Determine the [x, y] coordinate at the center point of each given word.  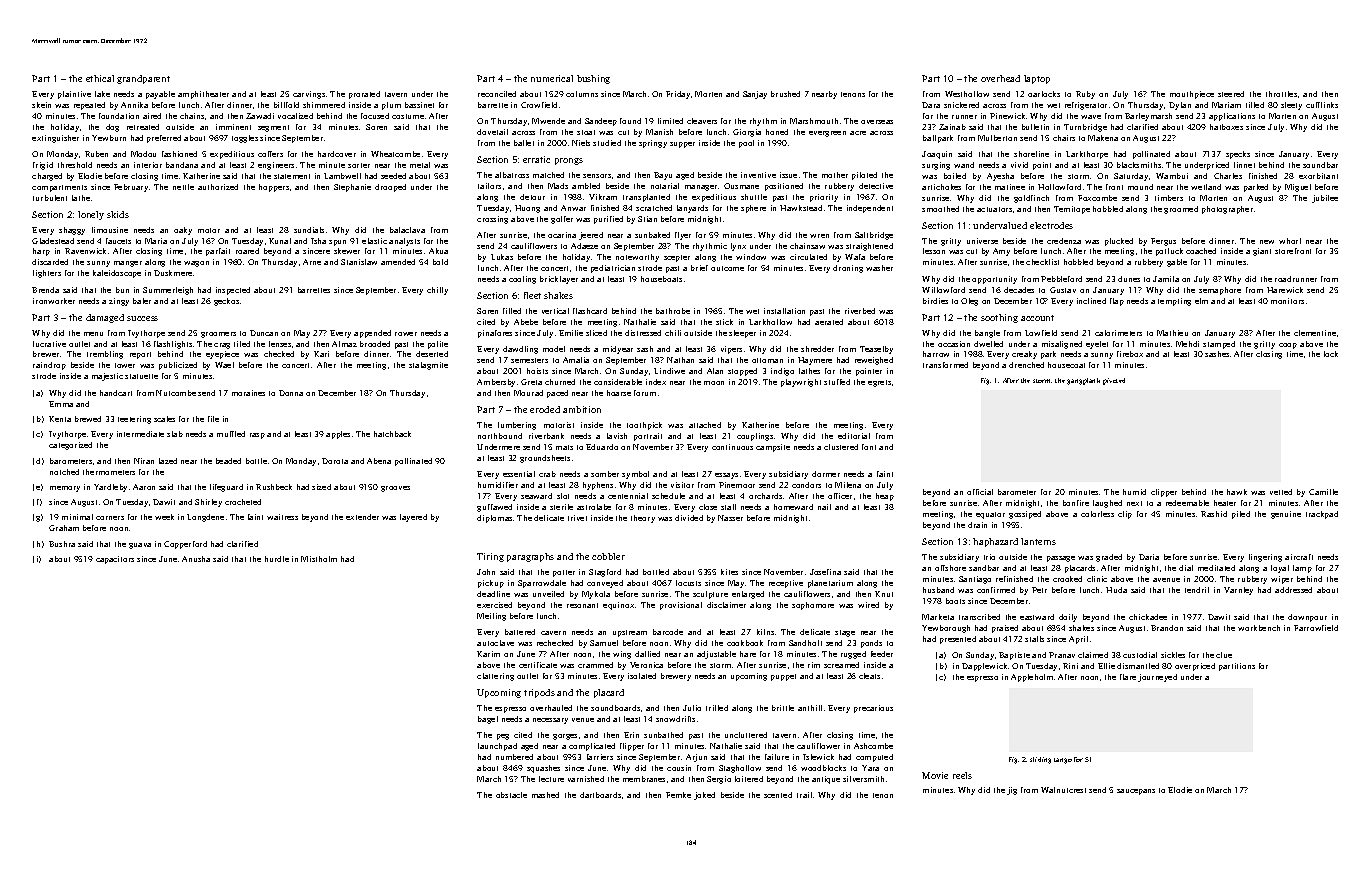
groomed [1181, 210]
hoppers [274, 188]
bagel [488, 720]
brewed [88, 419]
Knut [884, 594]
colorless [1097, 514]
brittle [783, 708]
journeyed [1157, 678]
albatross [512, 175]
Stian [647, 219]
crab [547, 474]
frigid [43, 166]
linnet [1244, 165]
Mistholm [319, 559]
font [869, 447]
